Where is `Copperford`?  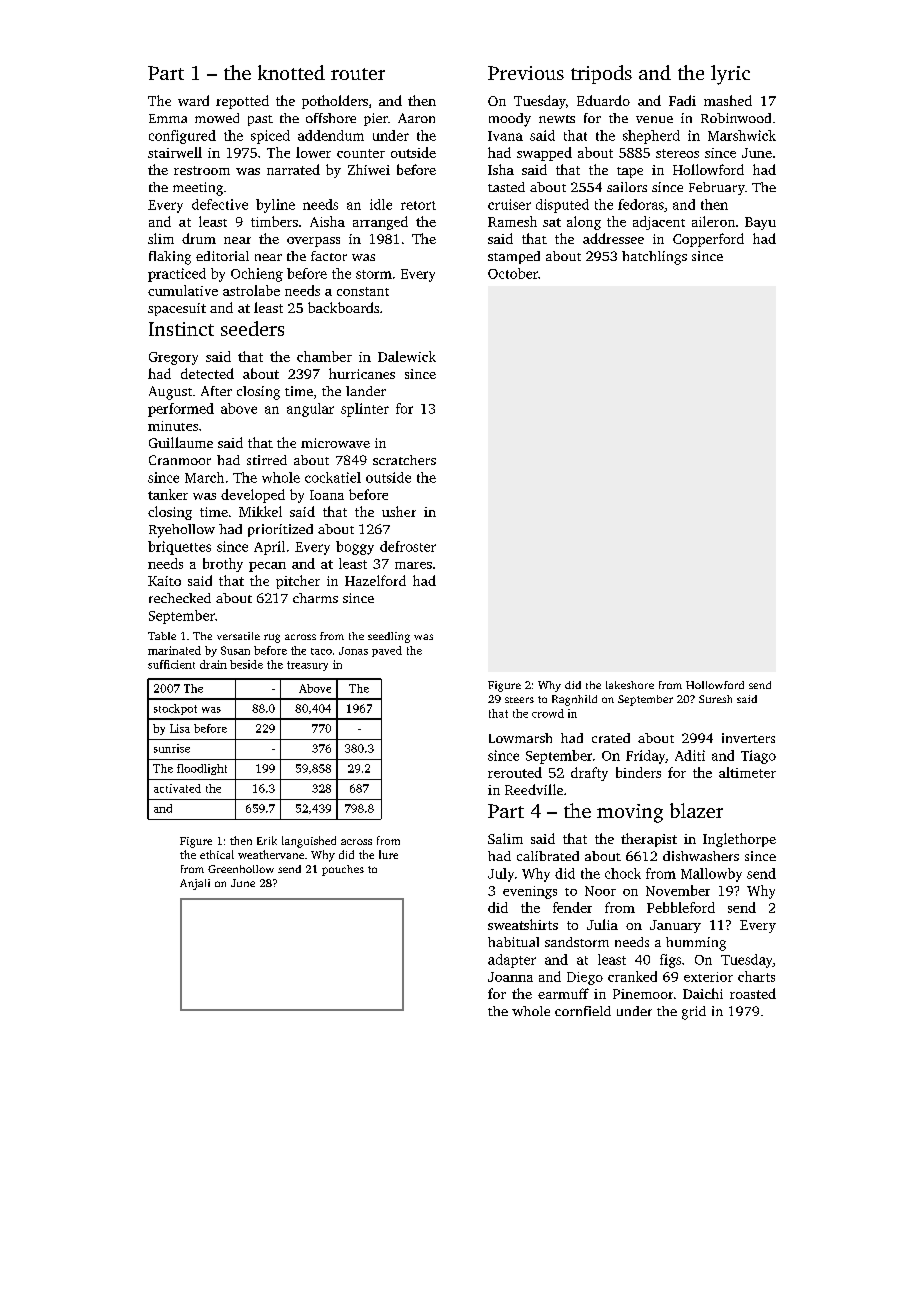 Copperford is located at coordinates (708, 240).
